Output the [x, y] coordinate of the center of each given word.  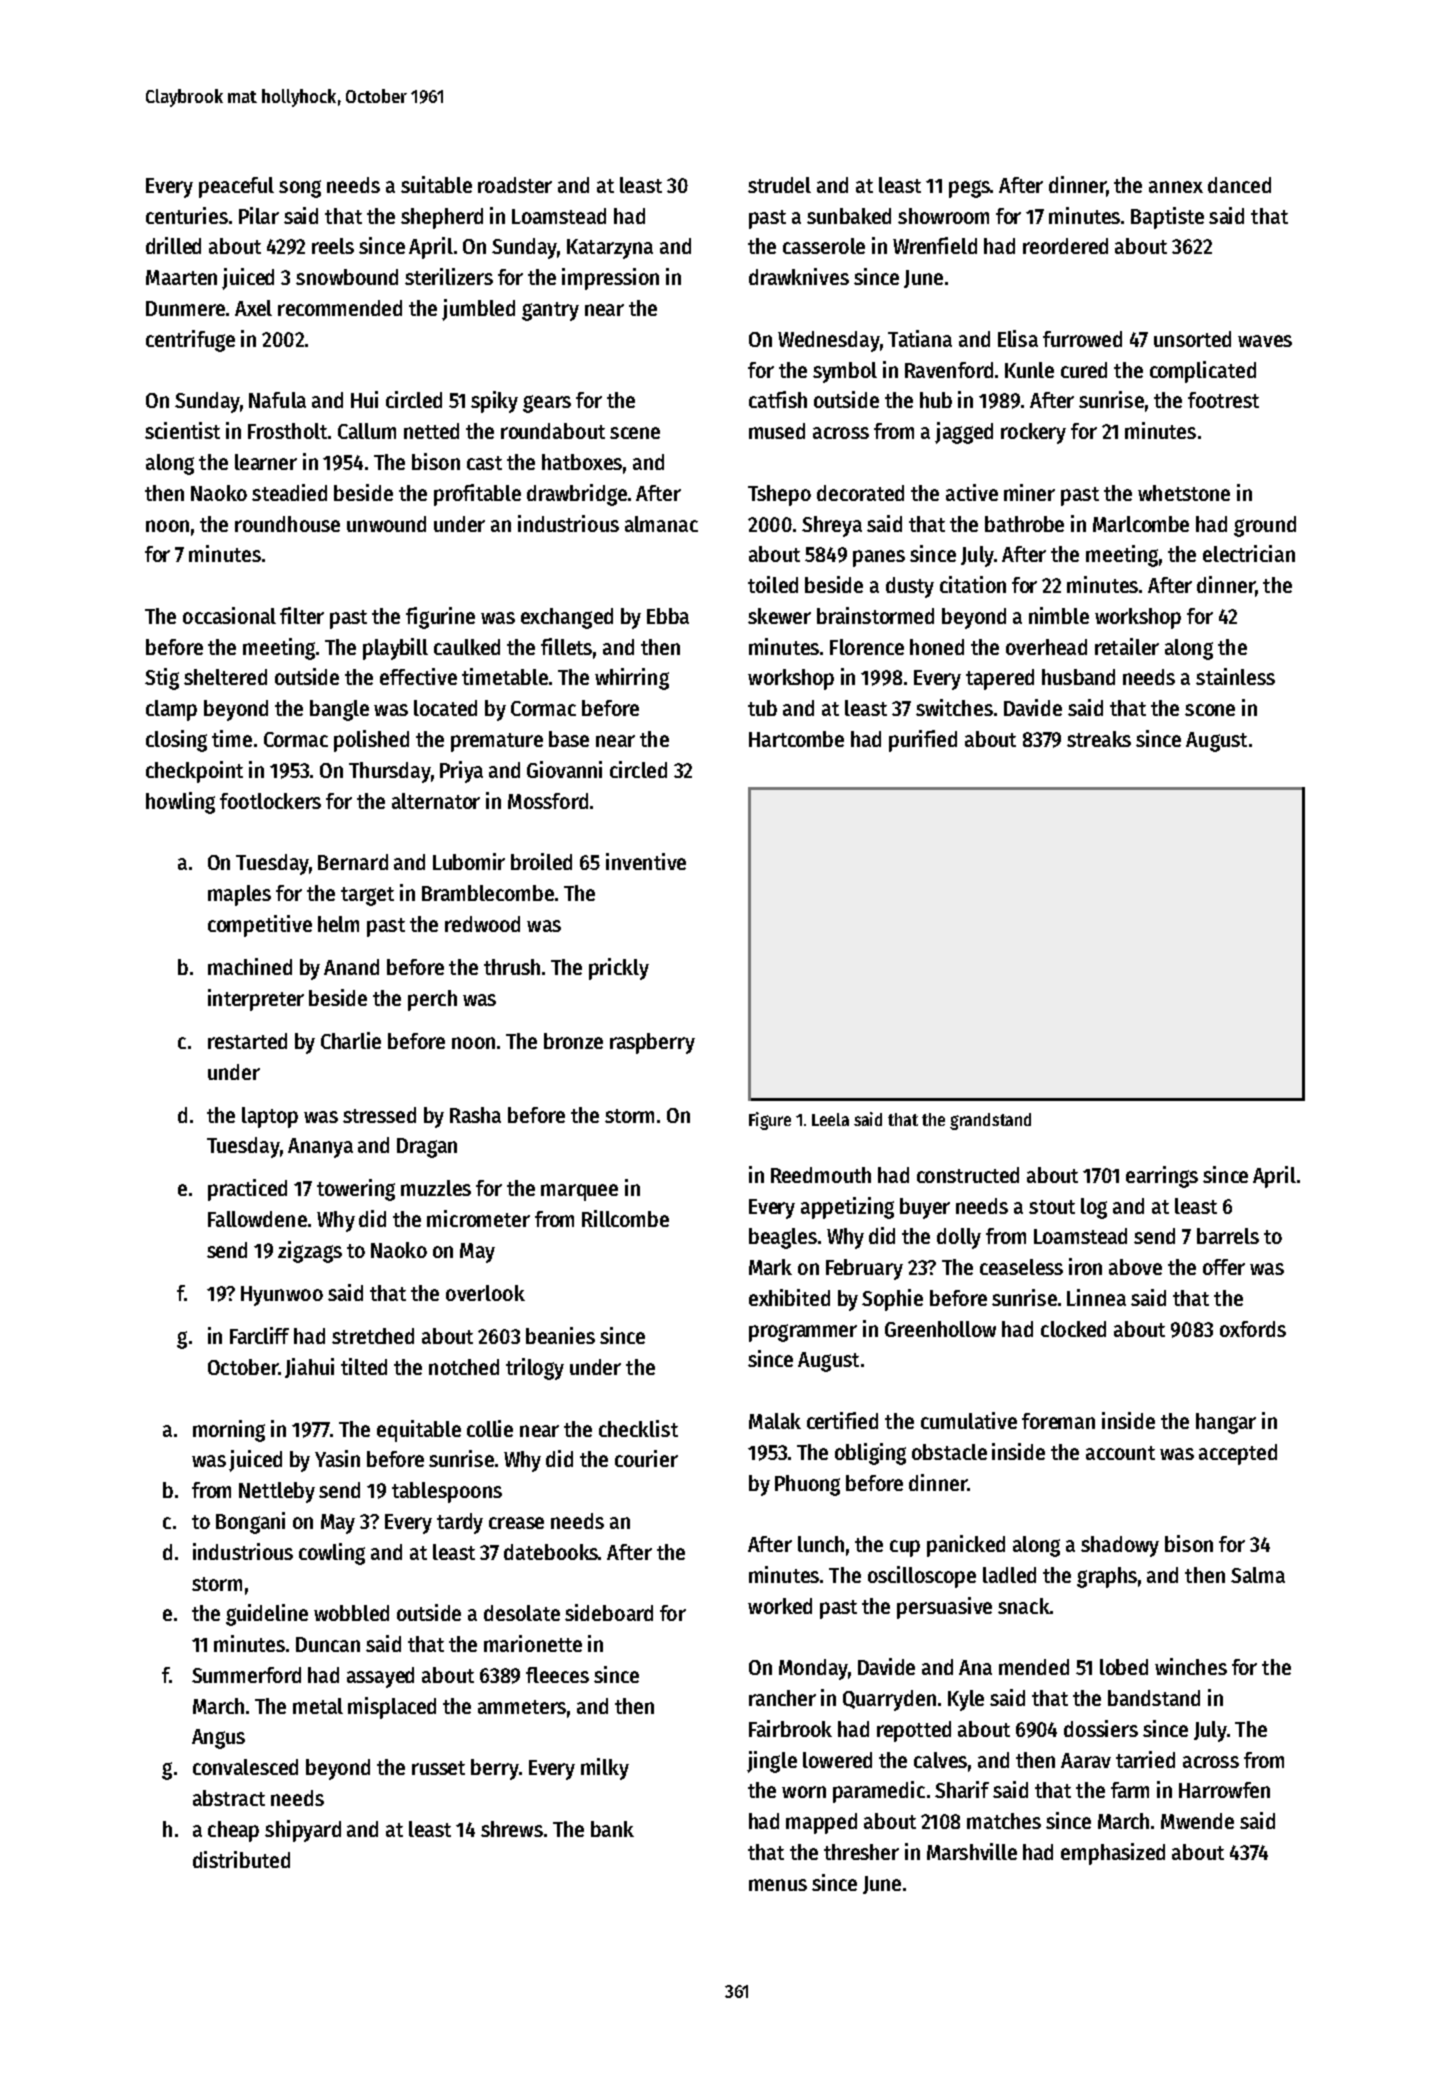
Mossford [548, 801]
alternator [436, 801]
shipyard [303, 1831]
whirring [632, 679]
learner [266, 462]
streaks [1099, 739]
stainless [1235, 676]
